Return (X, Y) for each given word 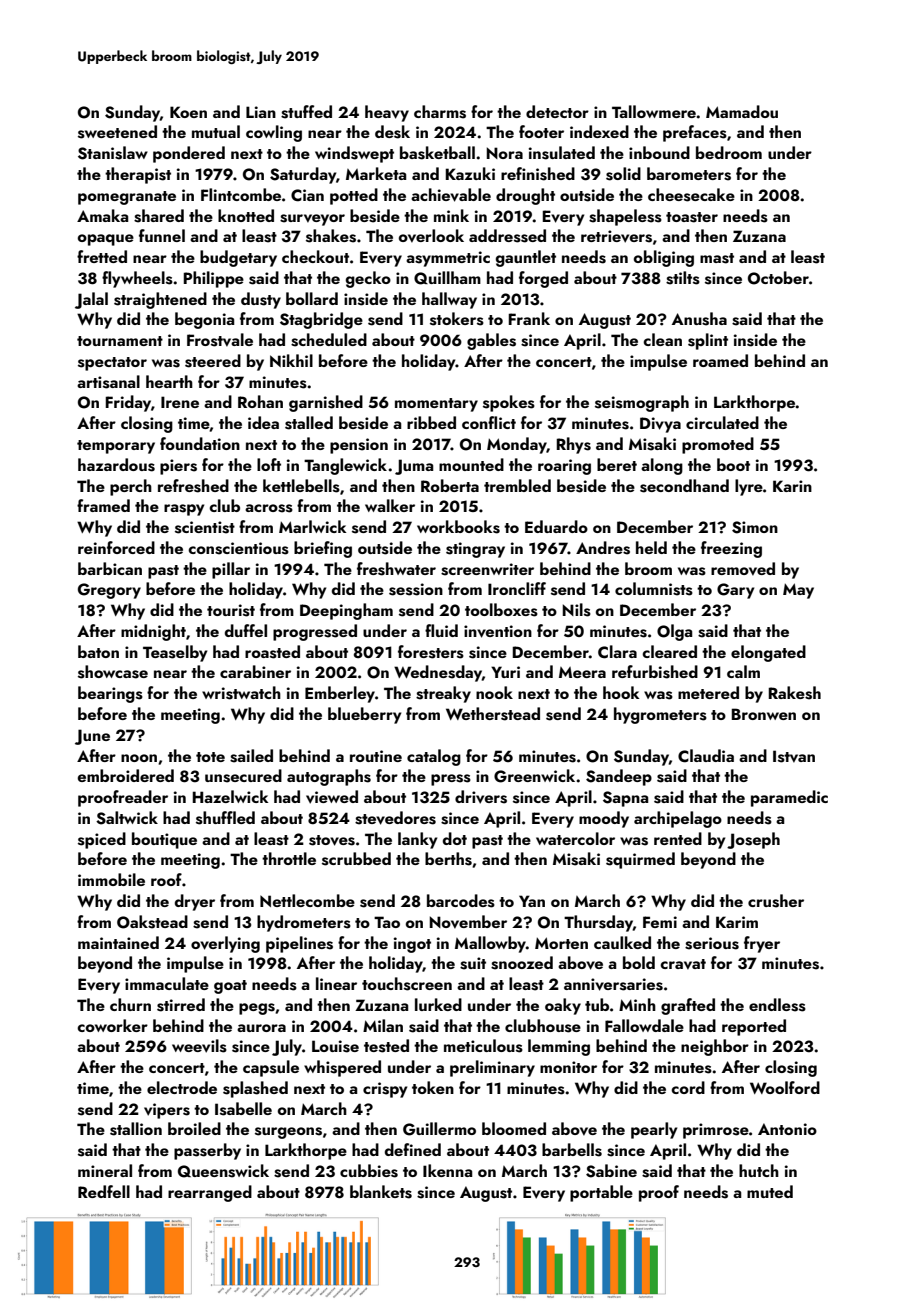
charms (440, 112)
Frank (529, 318)
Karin (792, 486)
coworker (112, 1025)
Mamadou (742, 111)
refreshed (193, 486)
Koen (188, 112)
